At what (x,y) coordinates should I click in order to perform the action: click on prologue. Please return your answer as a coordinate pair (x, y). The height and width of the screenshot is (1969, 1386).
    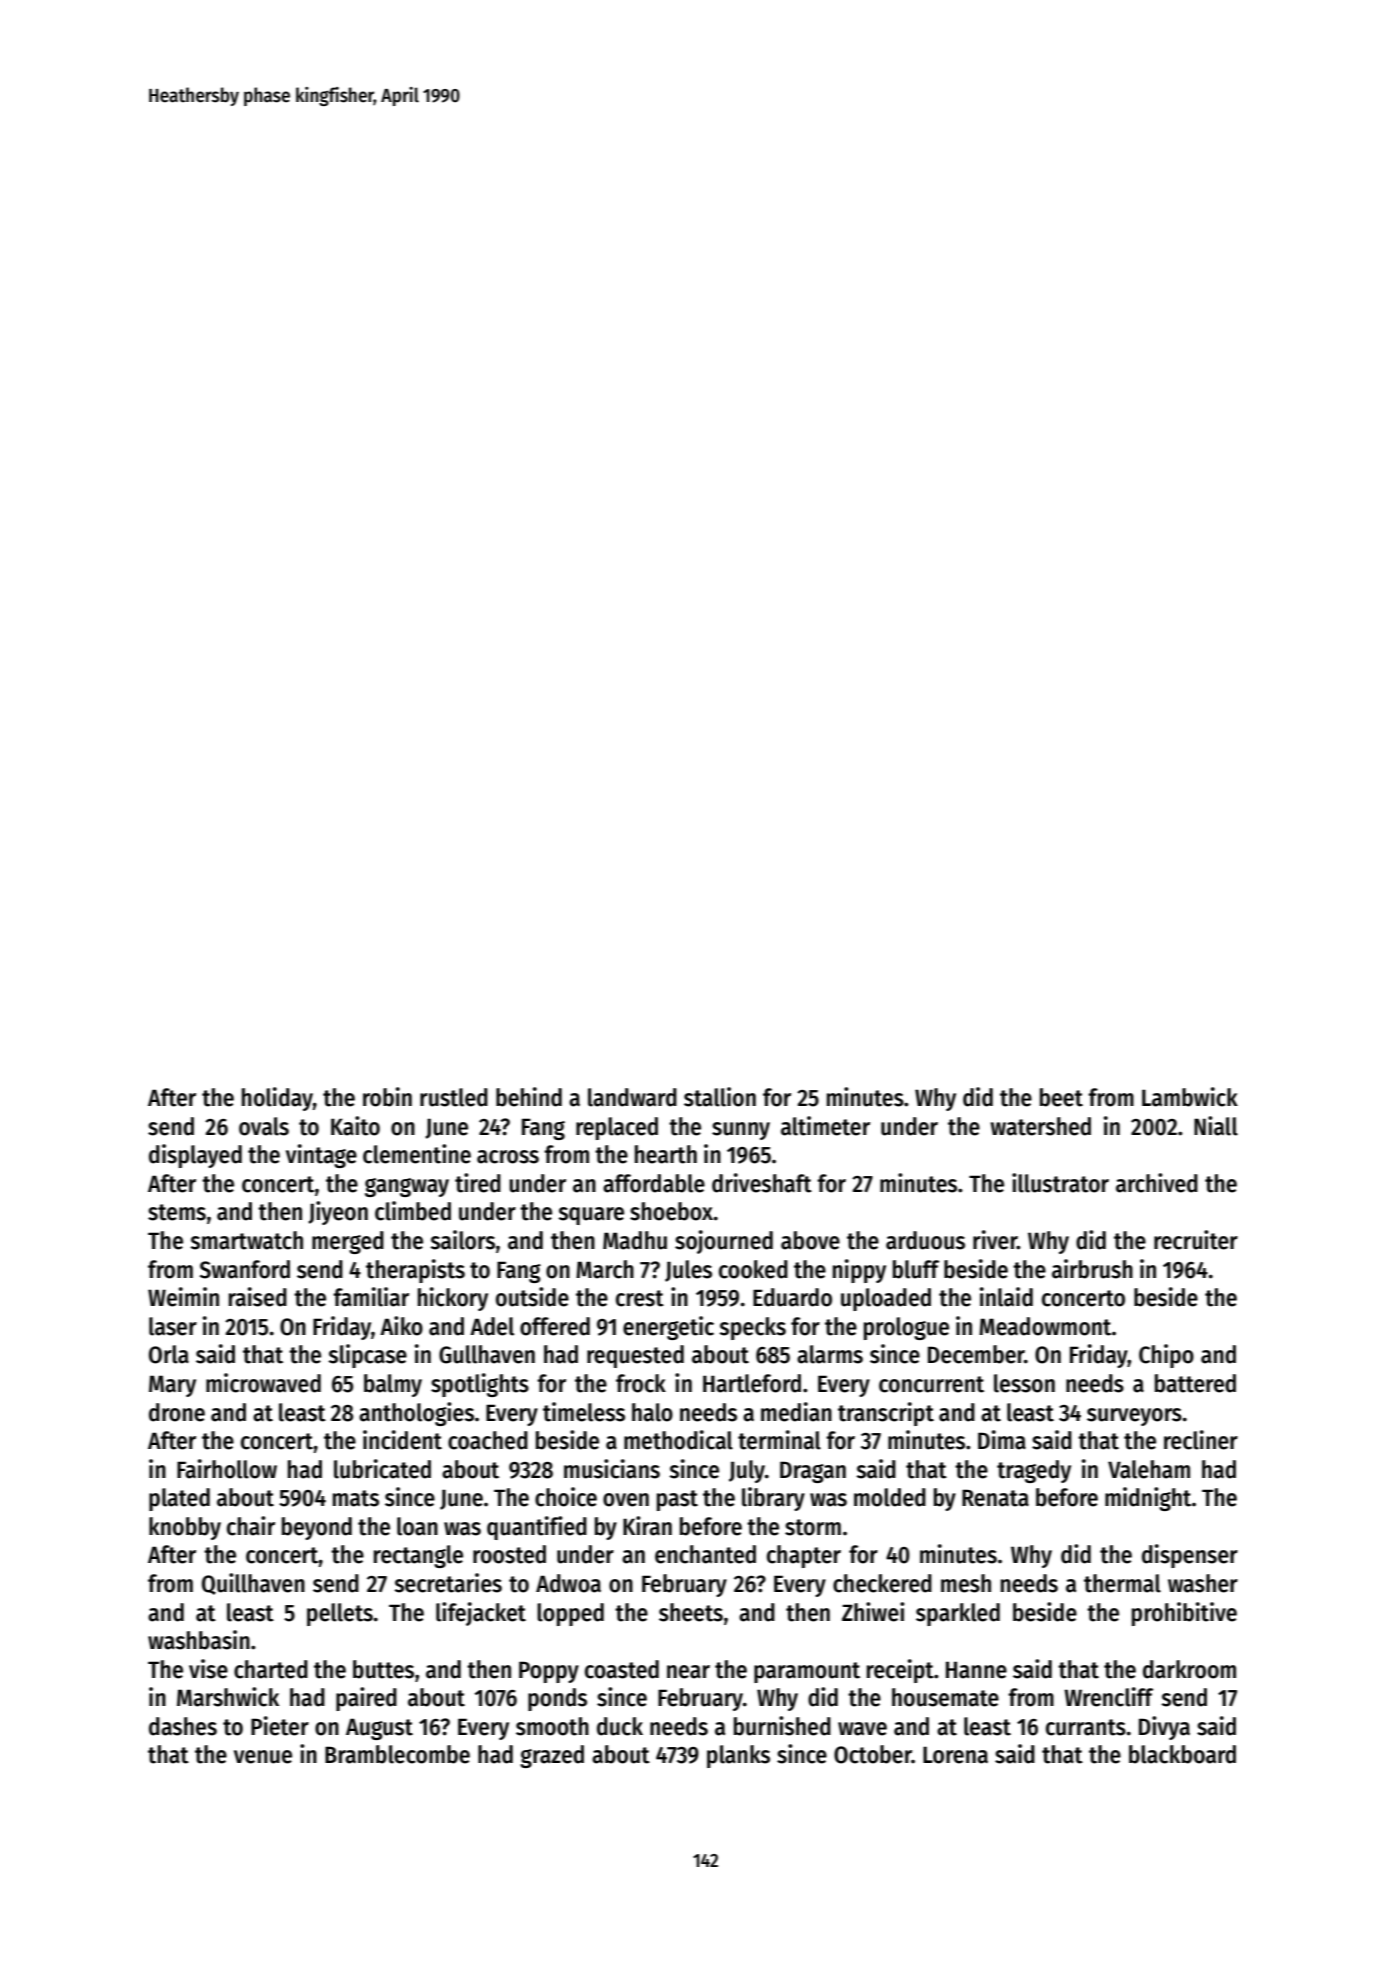
    Looking at the image, I should click on (906, 1328).
